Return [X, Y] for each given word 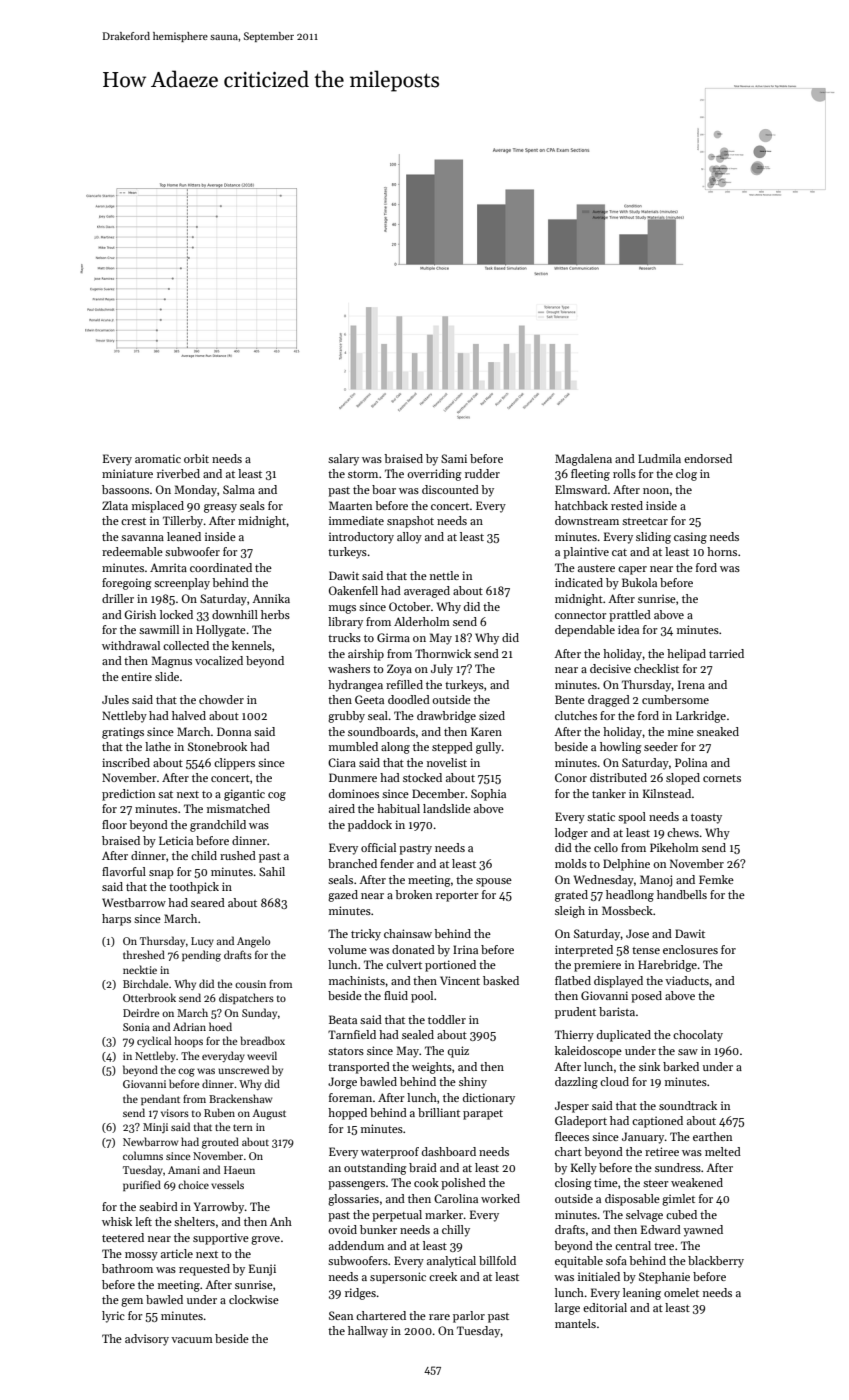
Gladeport [581, 1122]
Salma [239, 489]
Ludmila [659, 458]
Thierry [574, 1036]
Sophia [488, 795]
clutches [576, 715]
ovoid [342, 1229]
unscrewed [243, 1069]
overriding [434, 475]
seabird [158, 1206]
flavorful [124, 871]
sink [649, 1066]
